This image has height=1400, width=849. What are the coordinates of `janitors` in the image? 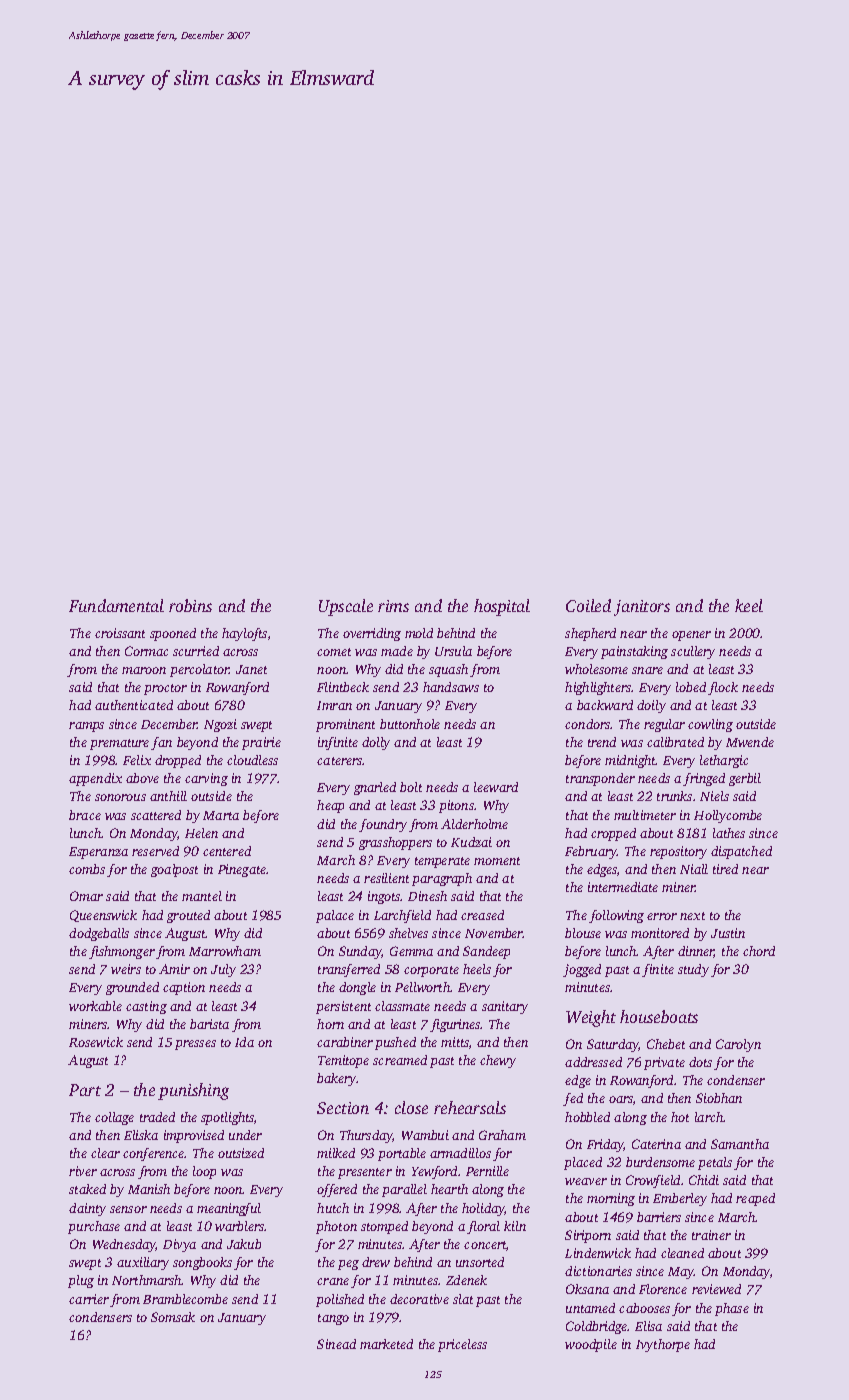 It's located at (642, 608).
